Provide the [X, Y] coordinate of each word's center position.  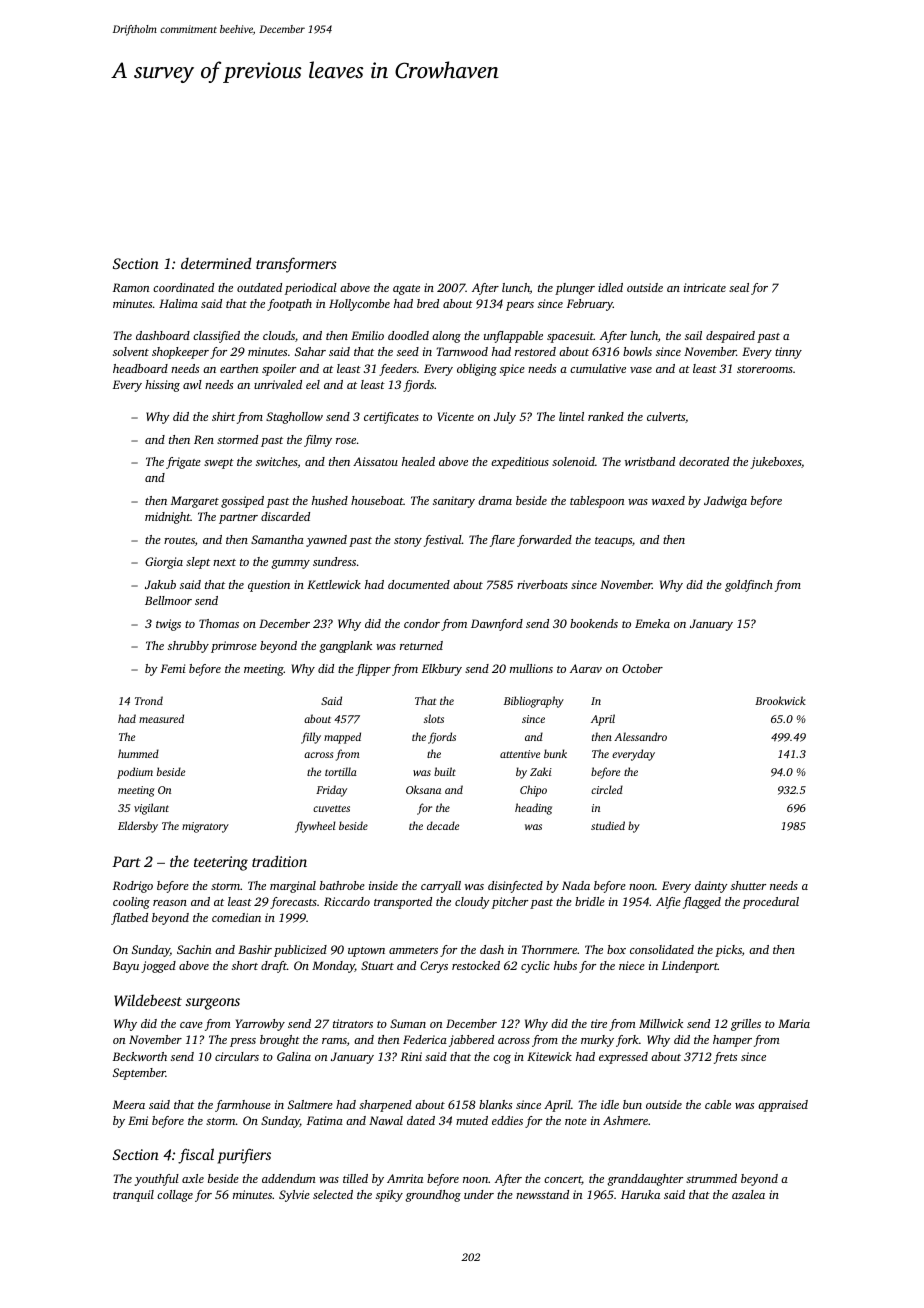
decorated [704, 461]
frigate [183, 463]
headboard [140, 368]
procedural [771, 903]
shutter [748, 885]
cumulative [598, 368]
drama [495, 500]
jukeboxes [775, 463]
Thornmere [549, 949]
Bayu [126, 967]
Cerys [434, 967]
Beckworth [140, 1056]
